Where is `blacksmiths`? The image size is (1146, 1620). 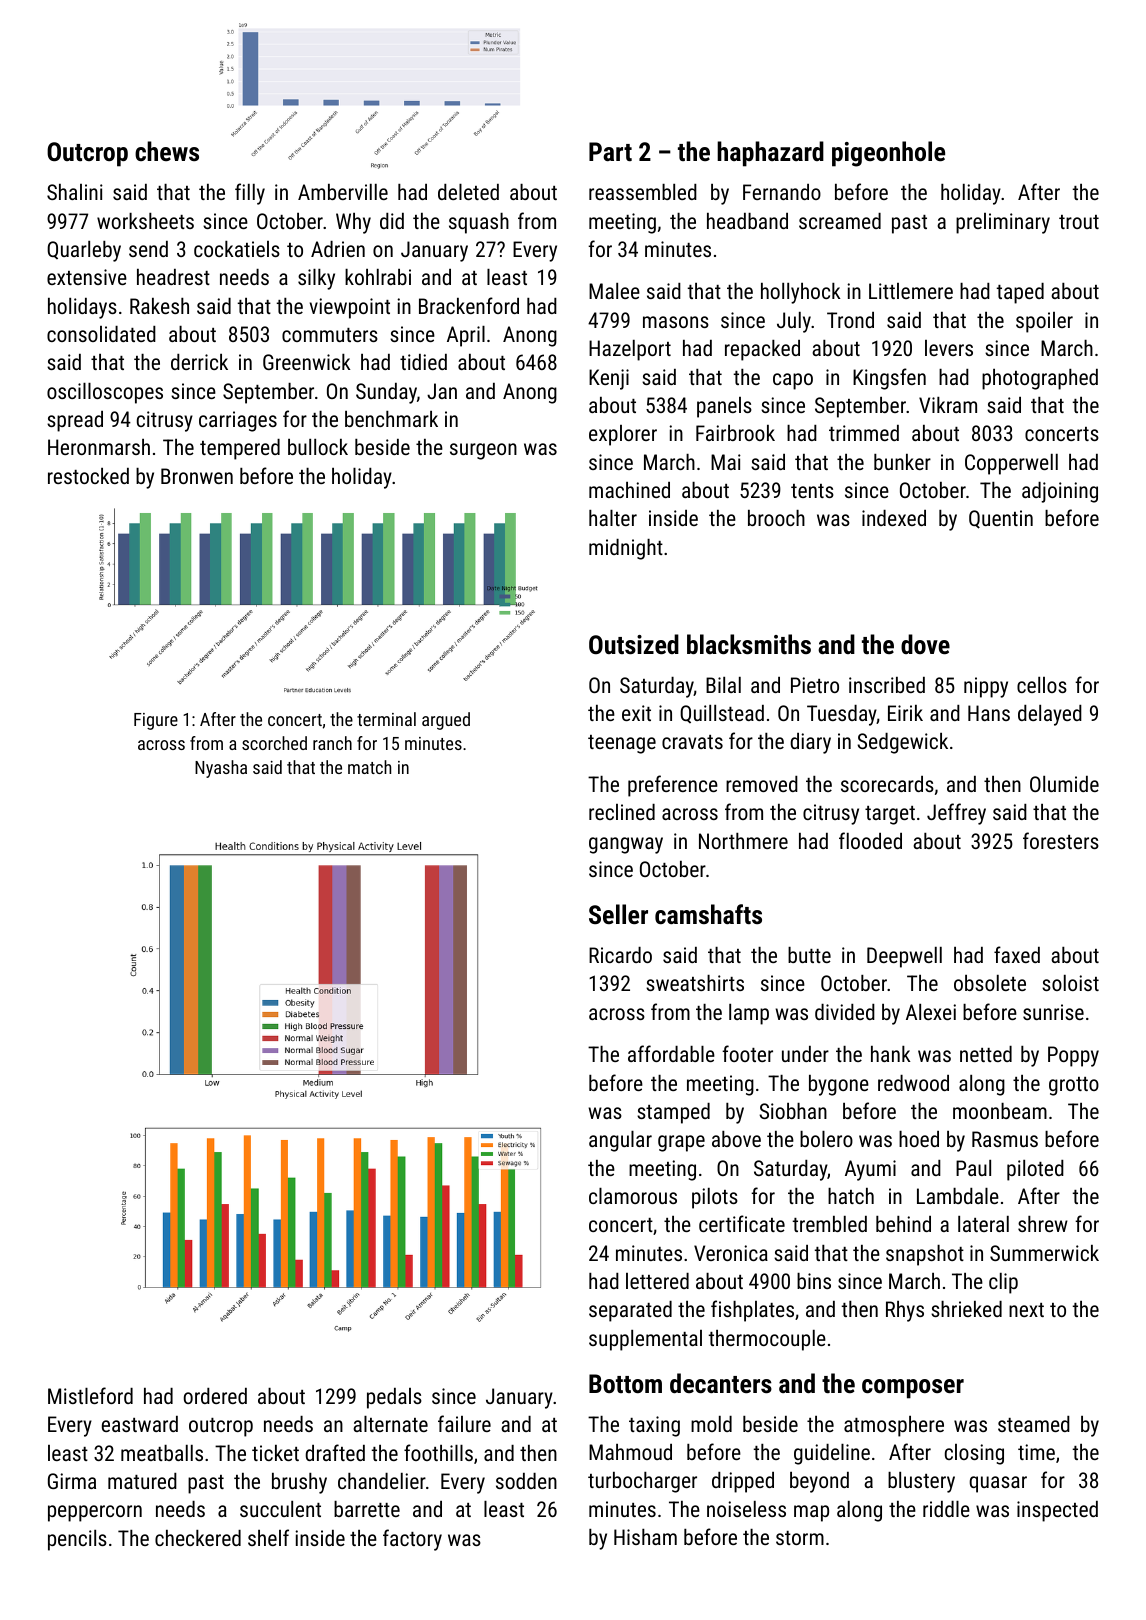 blacksmiths is located at coordinates (749, 644).
